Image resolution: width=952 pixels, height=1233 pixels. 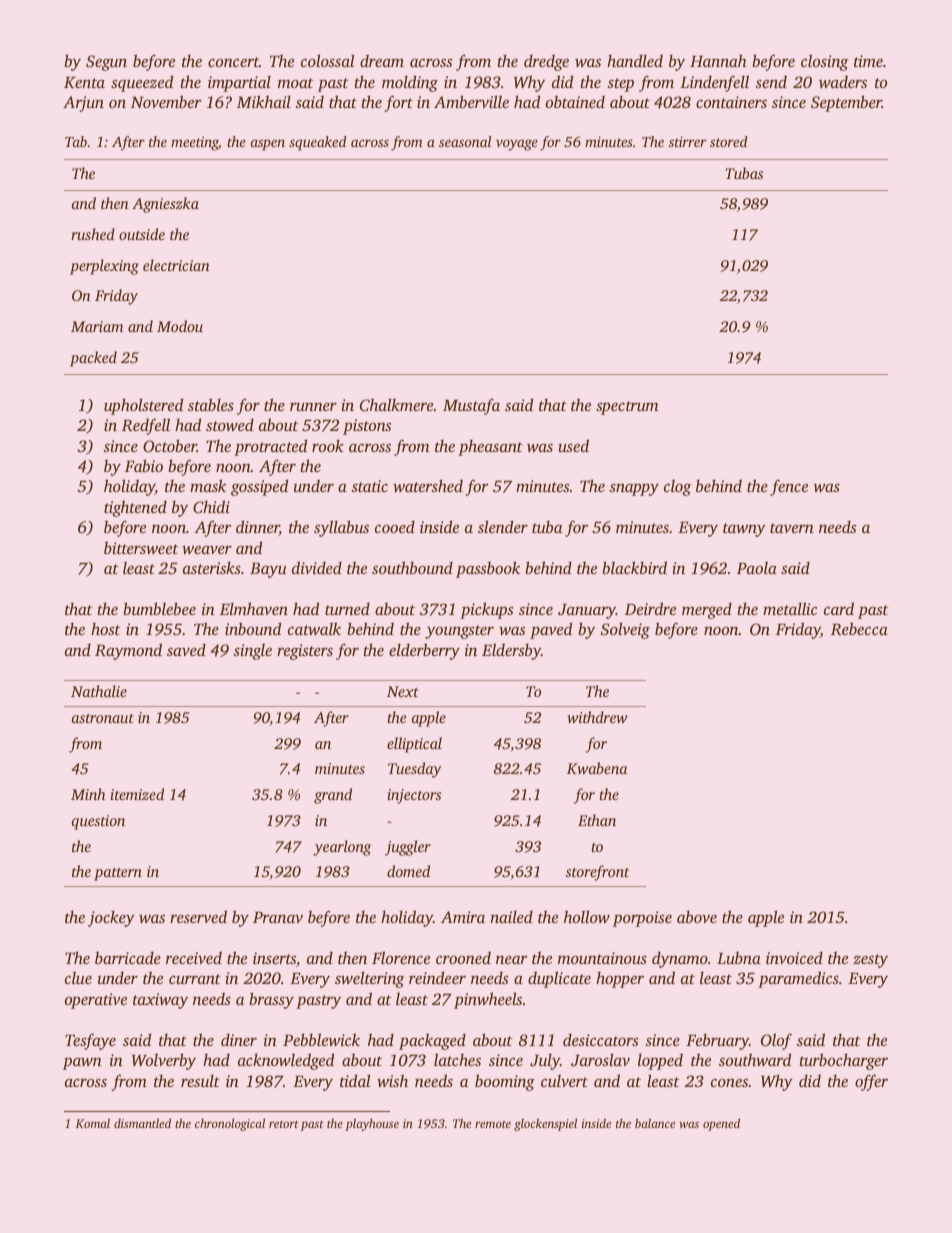 I want to click on dream, so click(x=382, y=60).
